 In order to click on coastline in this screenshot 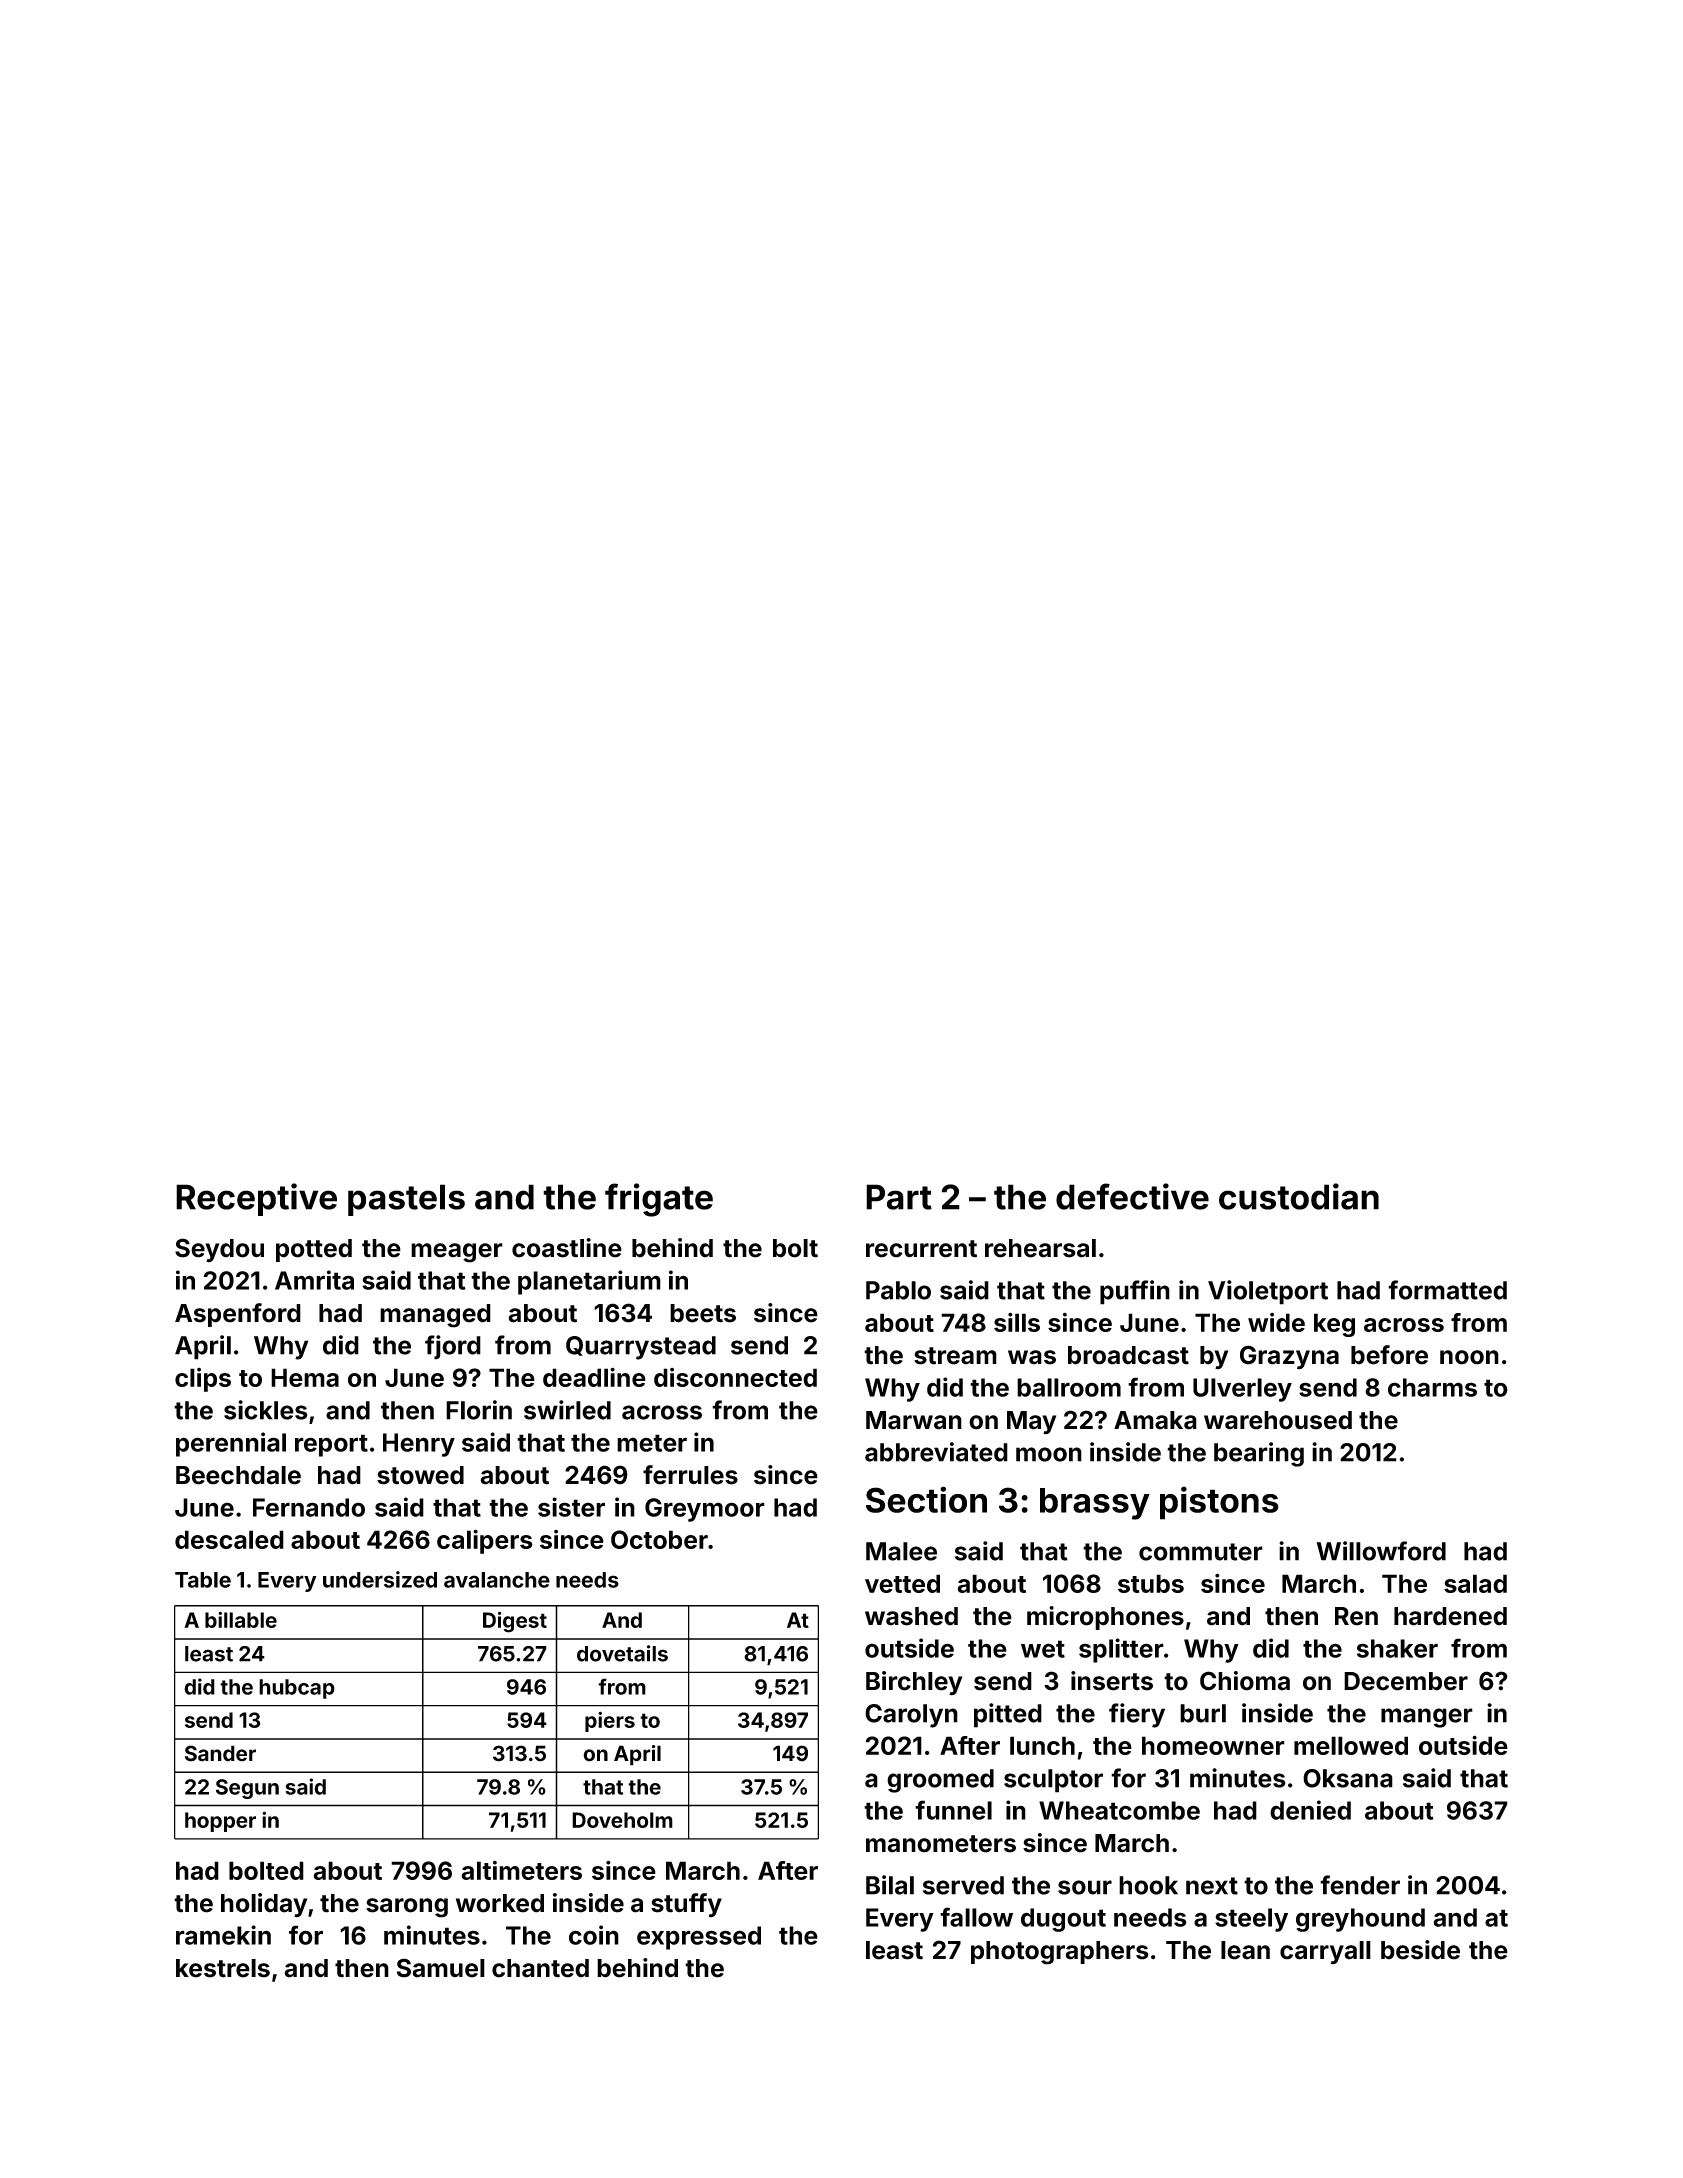, I will do `click(567, 1248)`.
